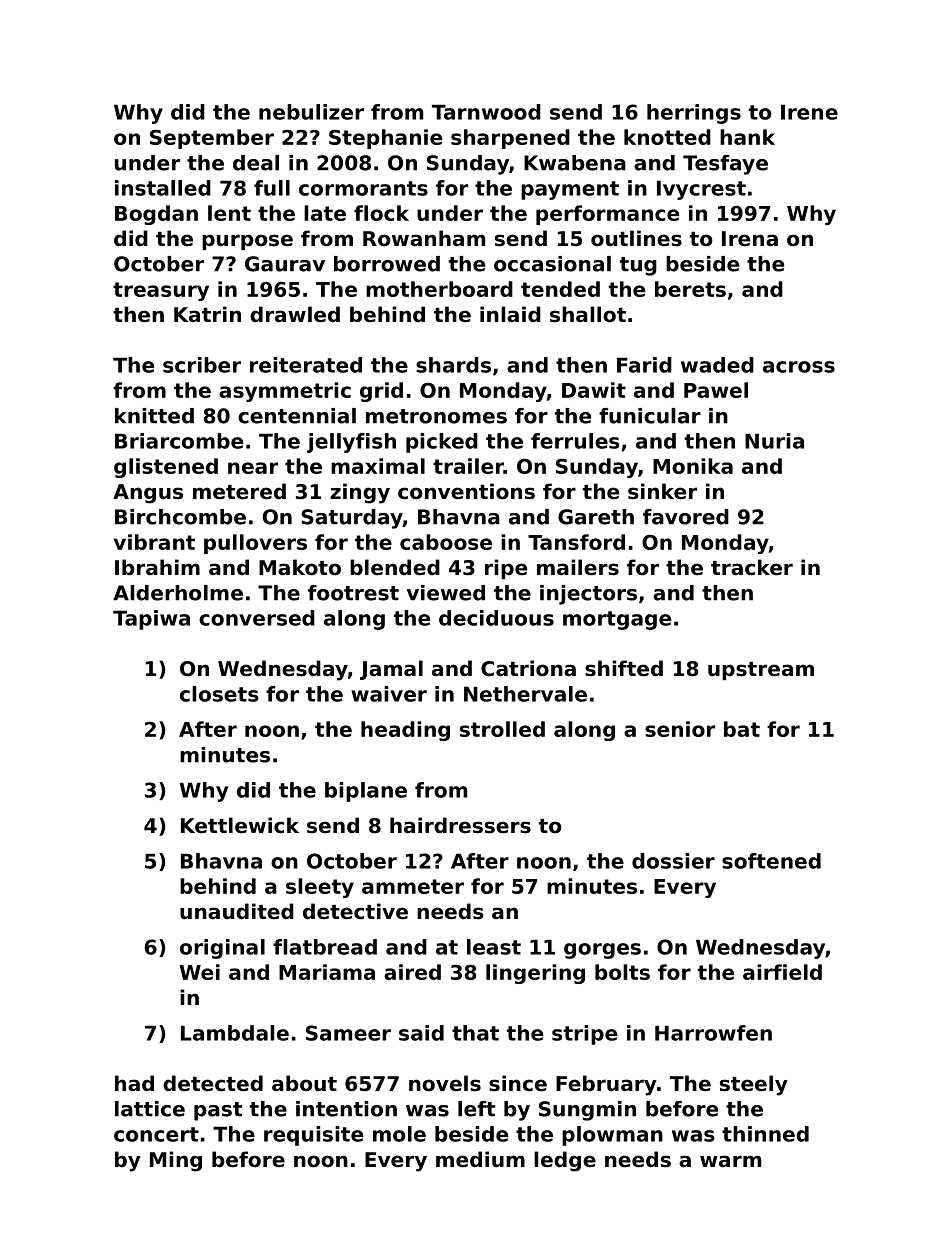 The width and height of the document is (952, 1233). Describe the element at coordinates (782, 972) in the document. I see `airfield` at that location.
